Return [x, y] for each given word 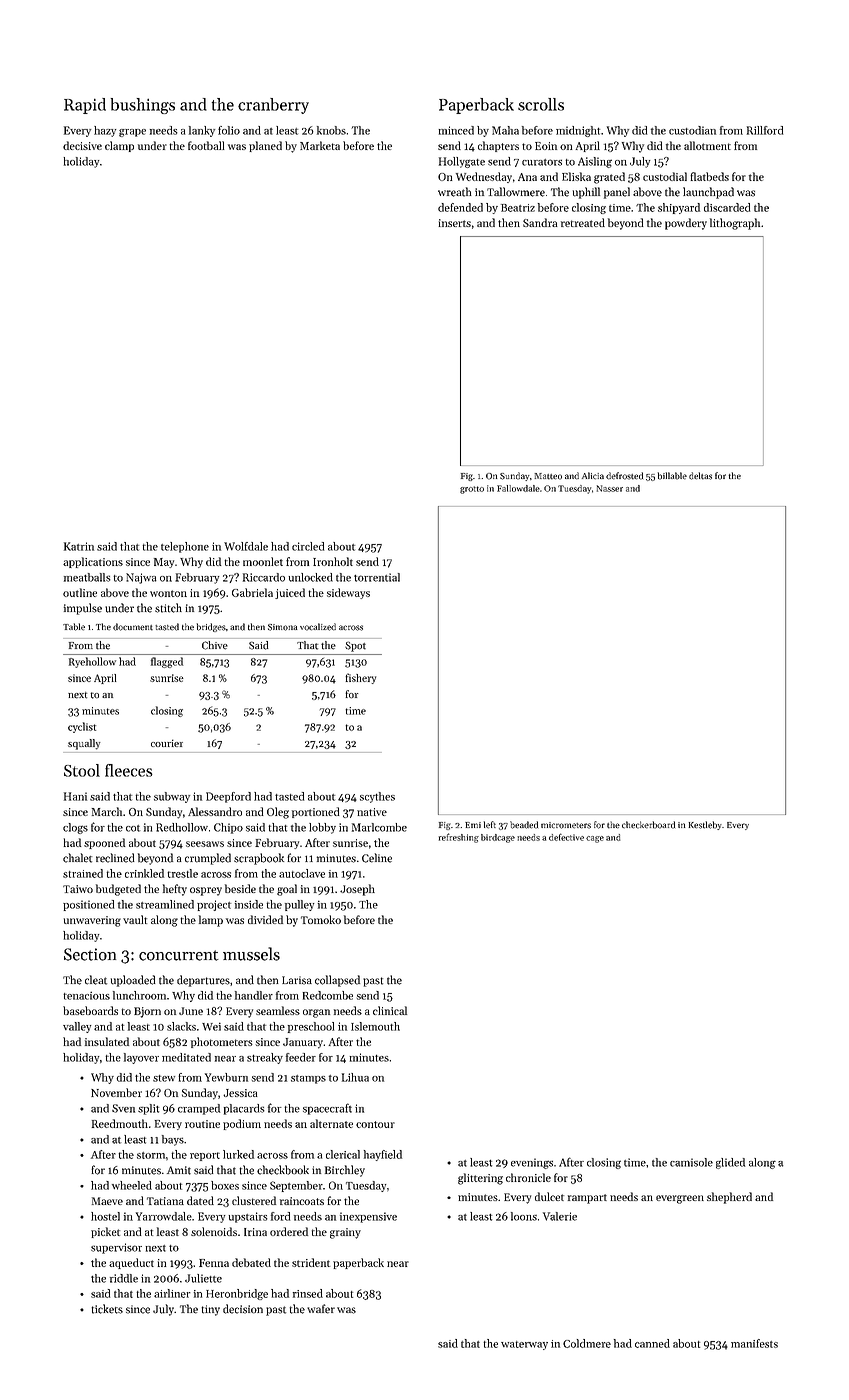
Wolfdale [246, 546]
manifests [754, 1343]
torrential [377, 577]
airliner [172, 1293]
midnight [578, 131]
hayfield [383, 1155]
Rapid [85, 106]
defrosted [624, 476]
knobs [331, 130]
